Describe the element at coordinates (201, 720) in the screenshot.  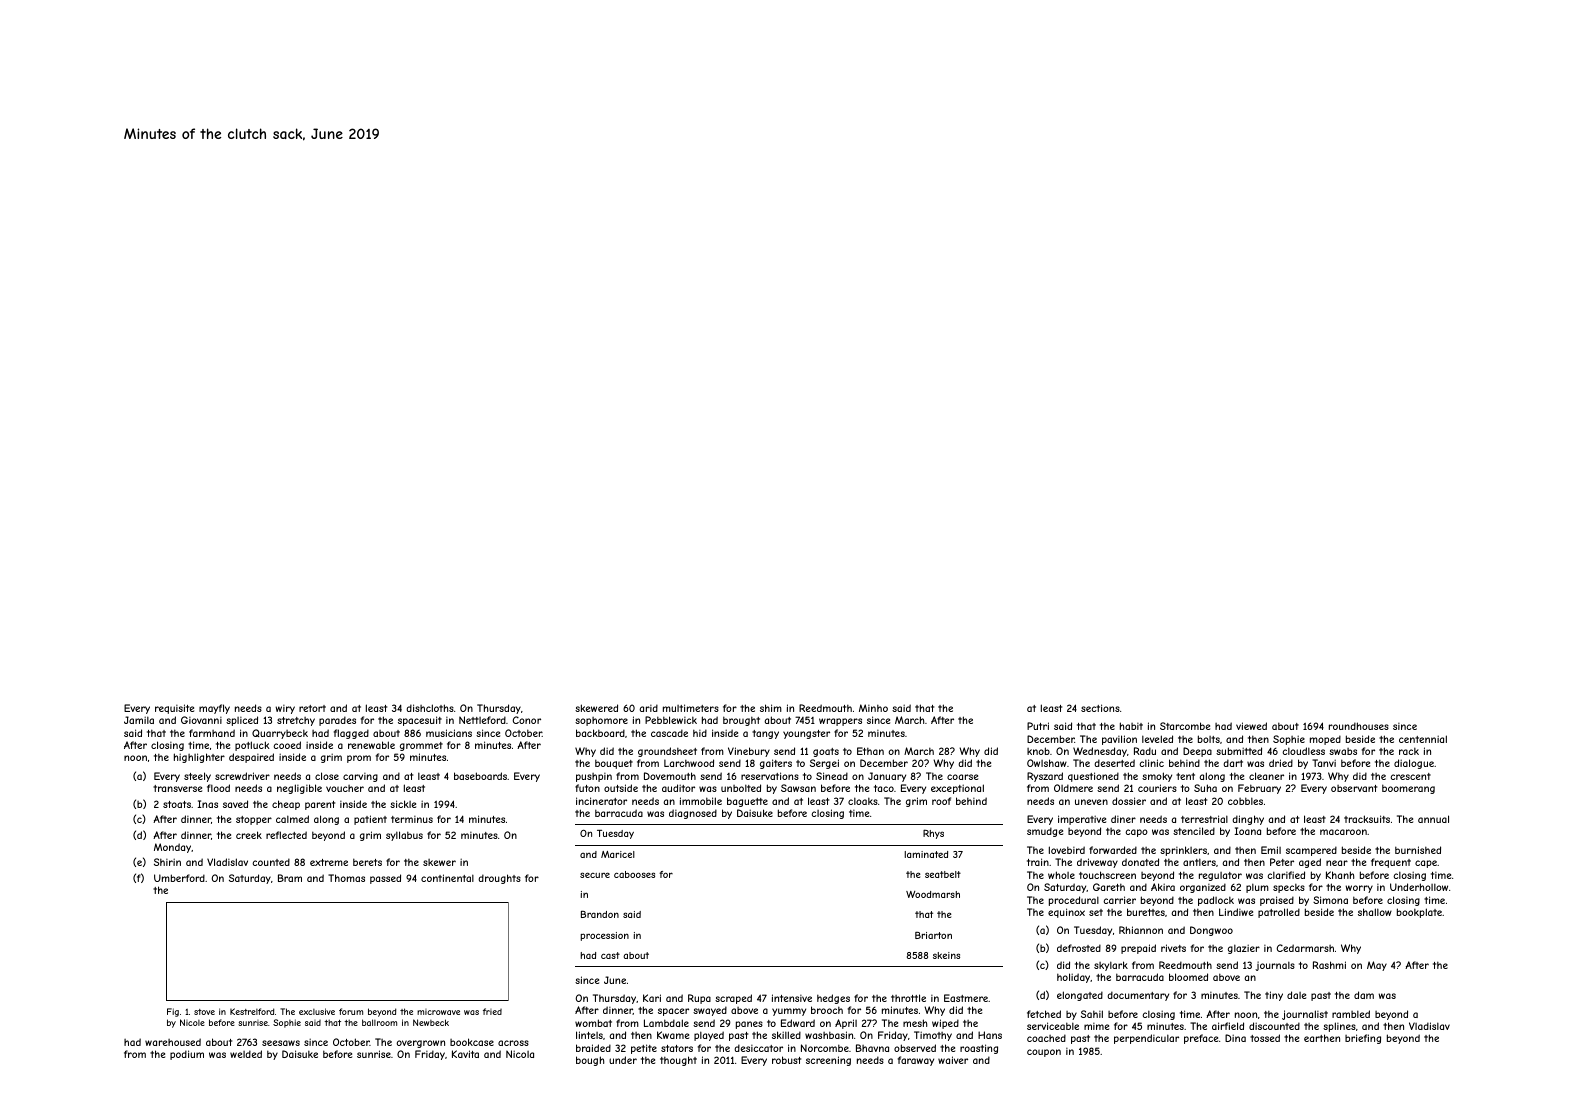
I see `Giovanni` at that location.
